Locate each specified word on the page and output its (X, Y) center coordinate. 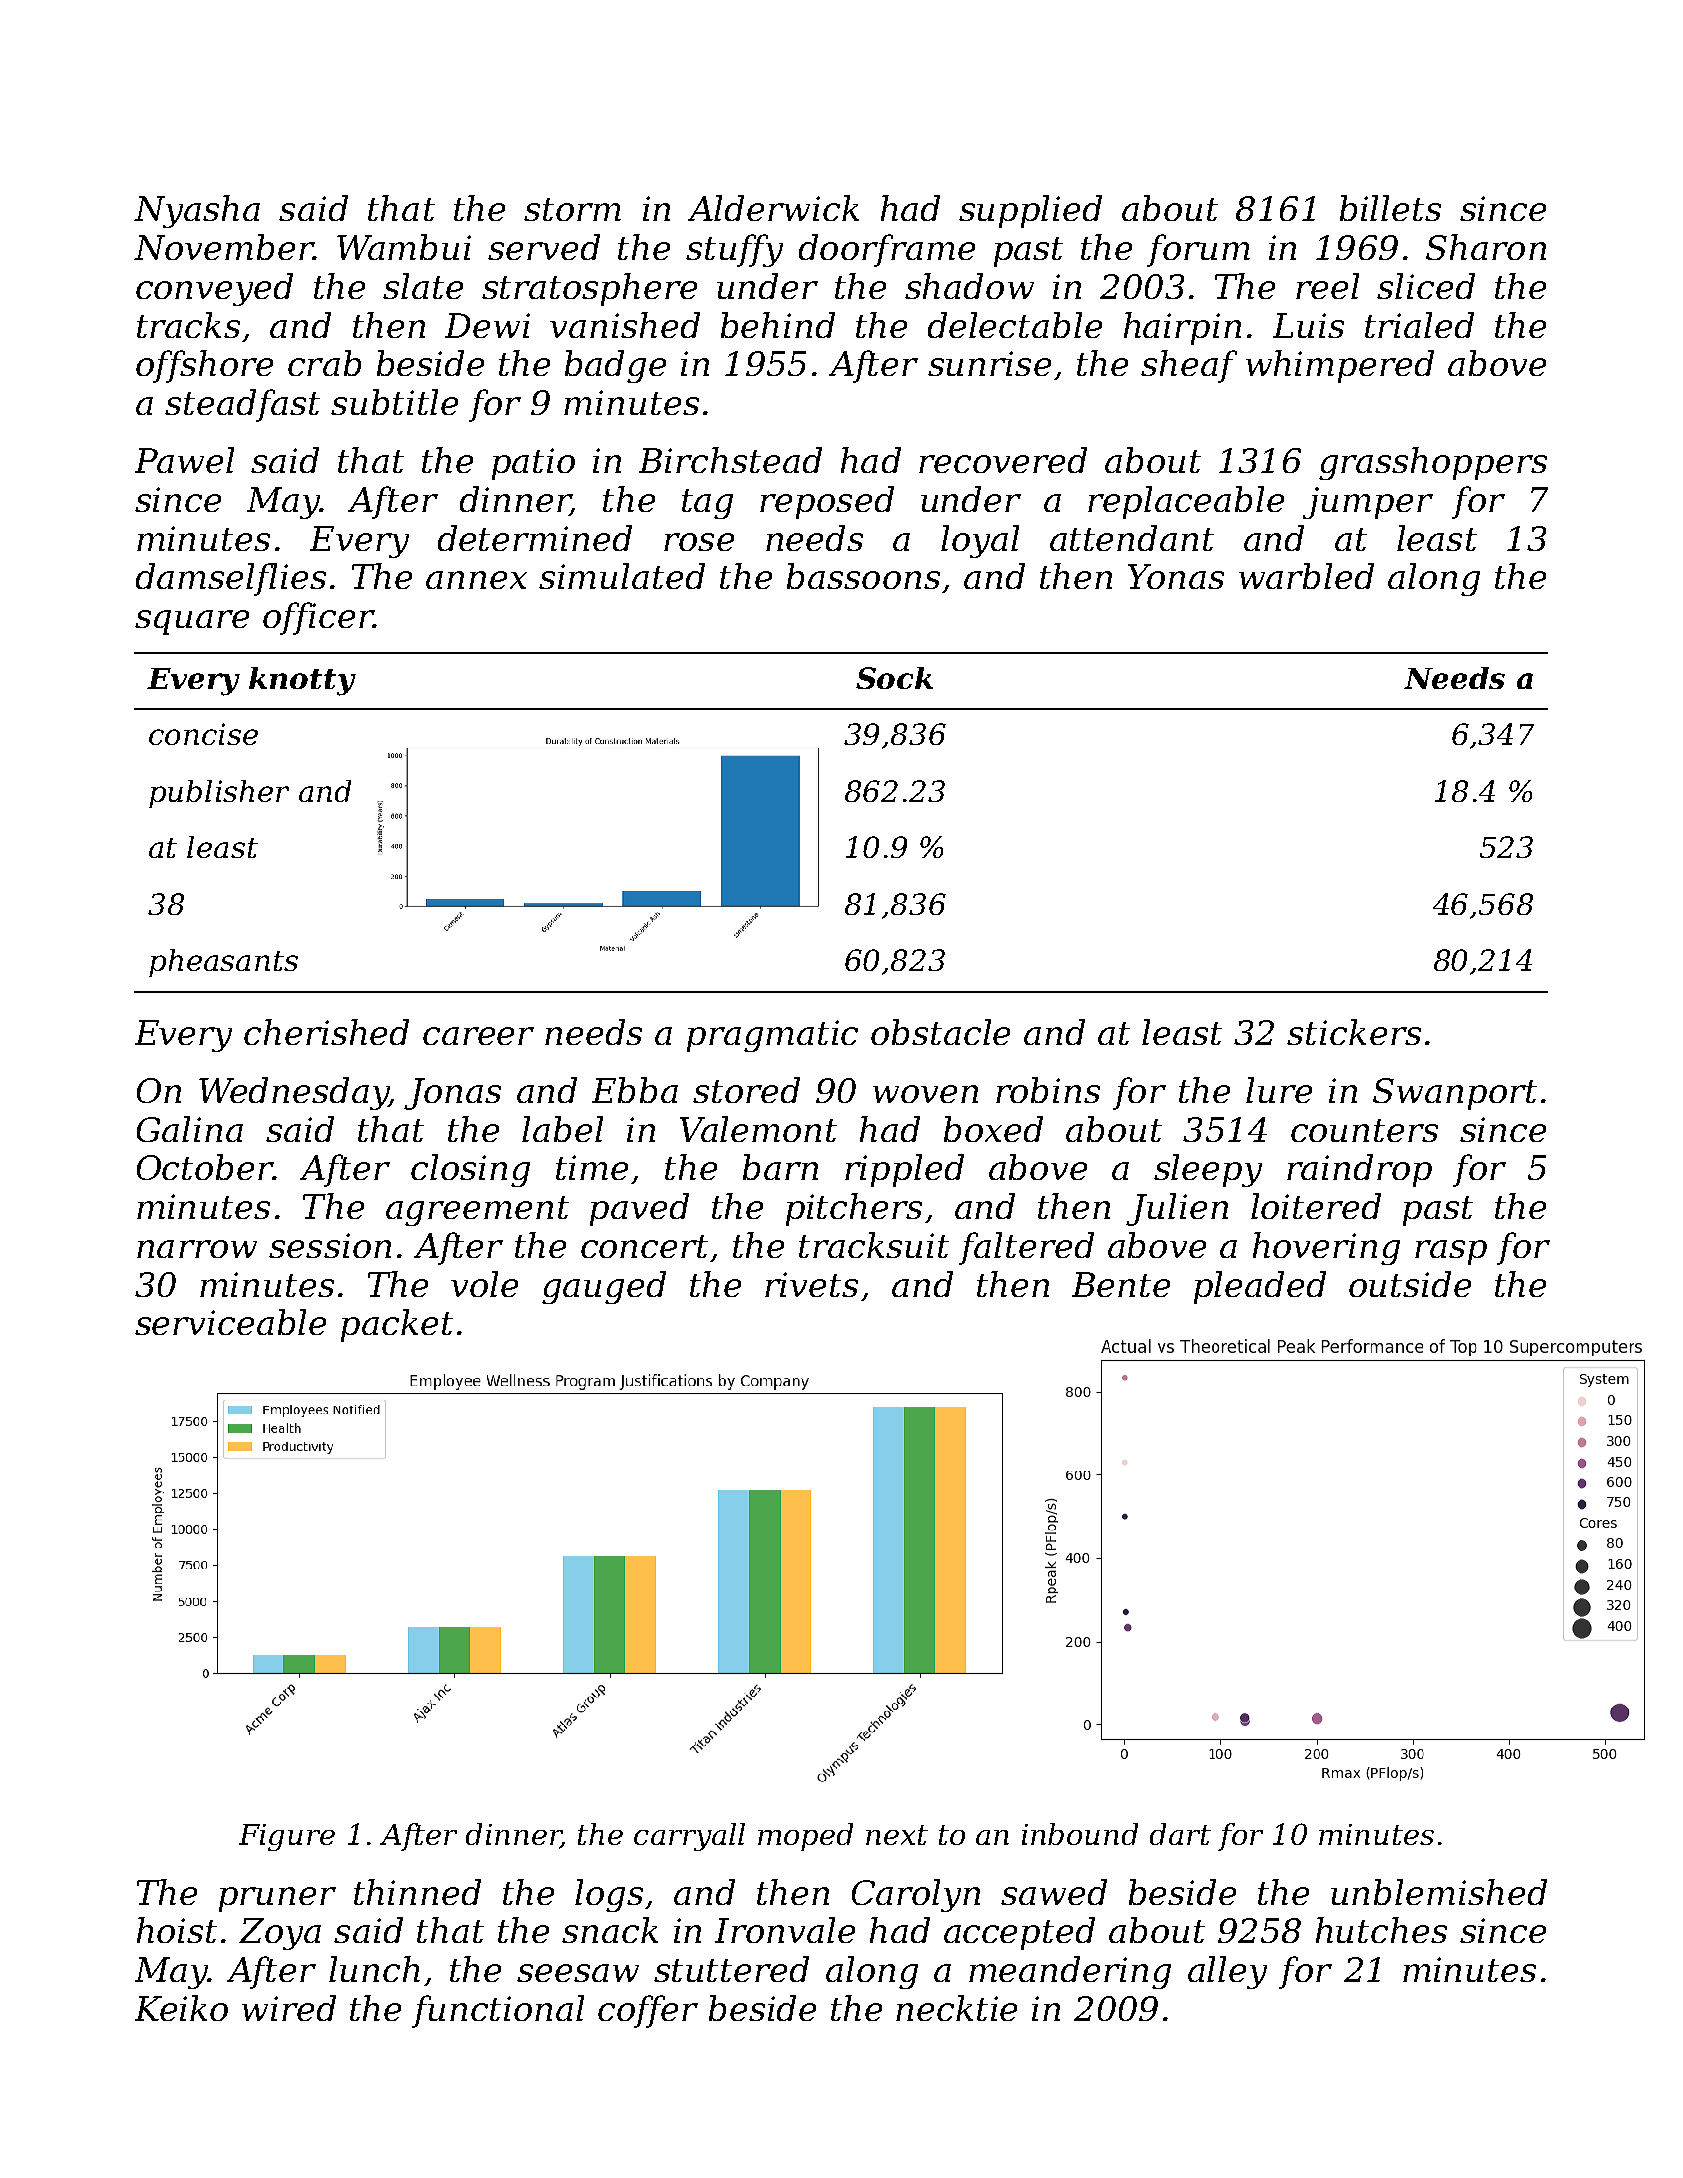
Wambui (404, 247)
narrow (197, 1249)
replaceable (1186, 502)
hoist (177, 1930)
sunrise (989, 363)
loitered (1316, 1206)
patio (533, 464)
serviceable (230, 1322)
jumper (1368, 503)
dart (1180, 1834)
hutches (1381, 1930)
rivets (811, 1284)
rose (699, 542)
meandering (1070, 1972)
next (897, 1835)
